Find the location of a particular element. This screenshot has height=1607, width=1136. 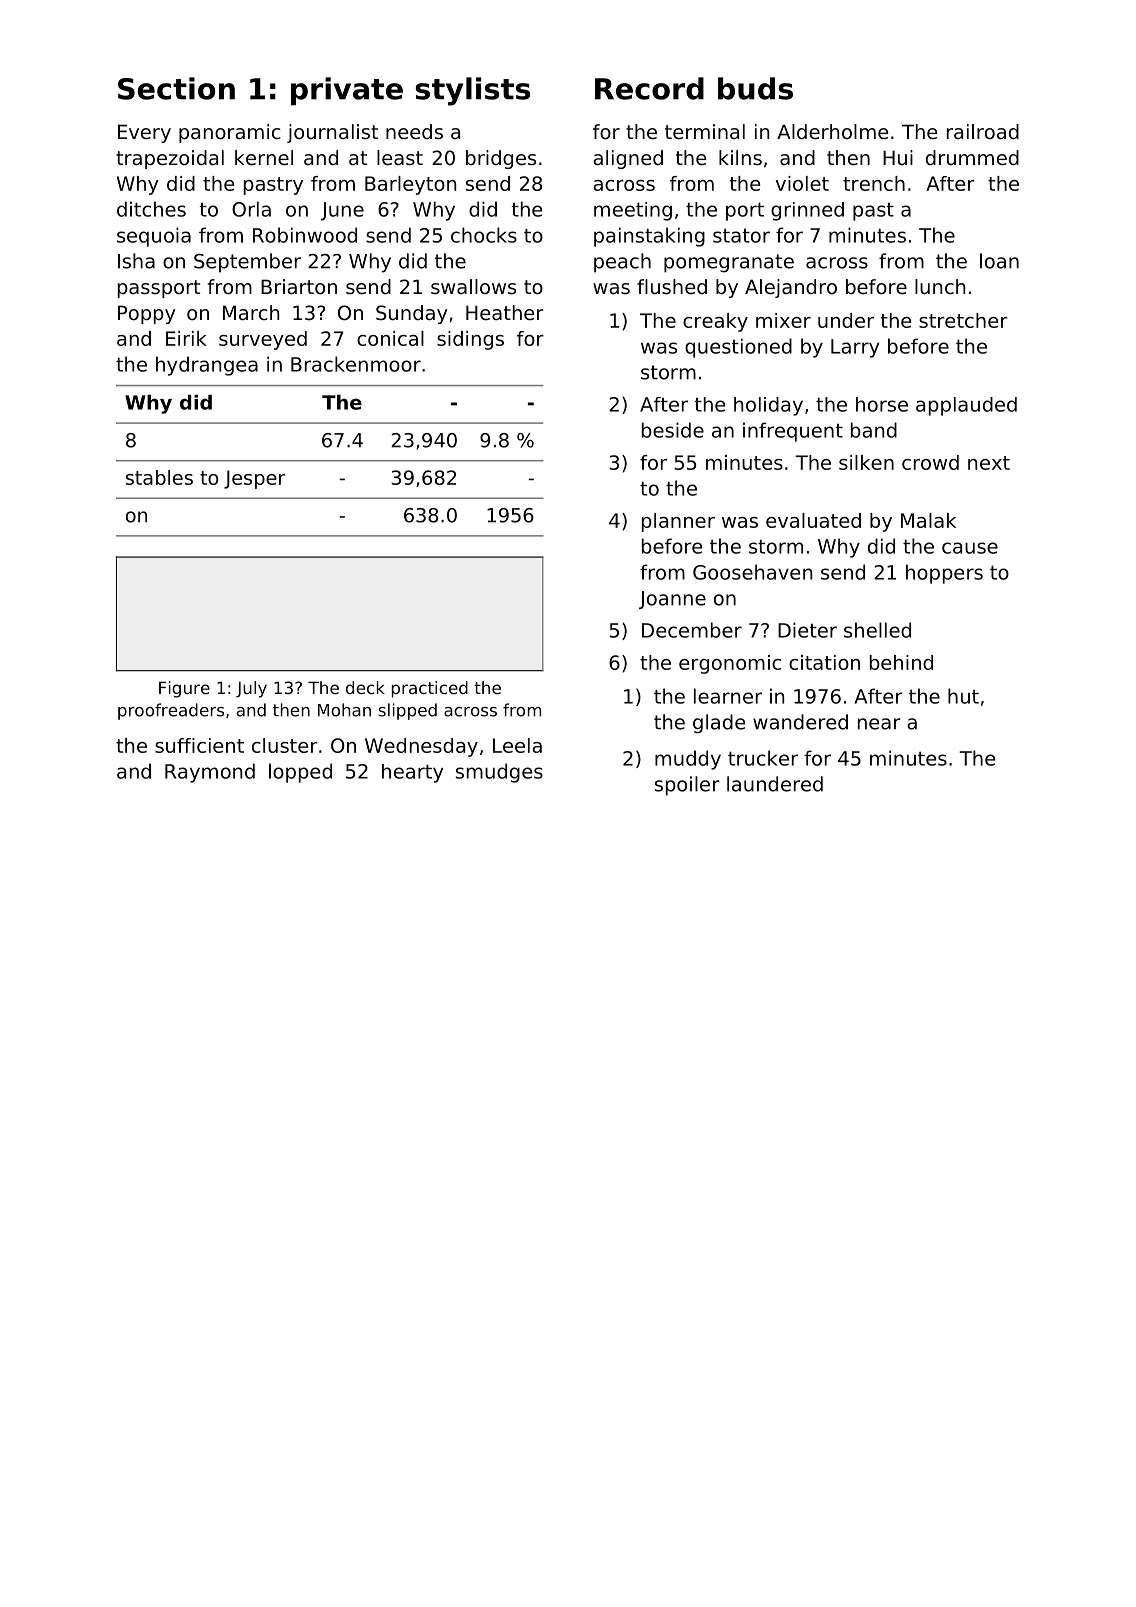

stylists is located at coordinates (473, 91).
